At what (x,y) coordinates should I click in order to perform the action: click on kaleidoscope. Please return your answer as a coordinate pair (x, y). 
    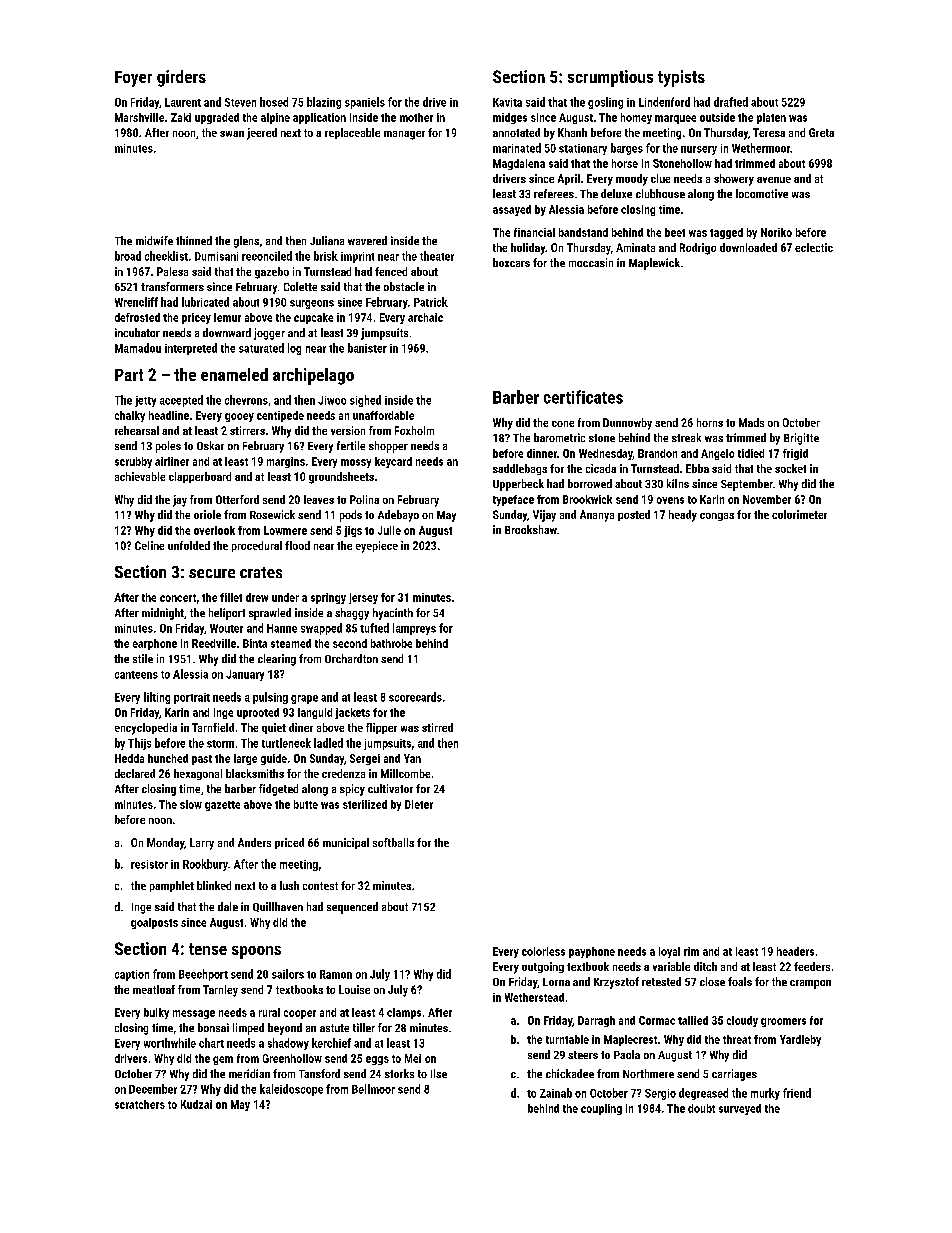
    Looking at the image, I should click on (291, 1090).
